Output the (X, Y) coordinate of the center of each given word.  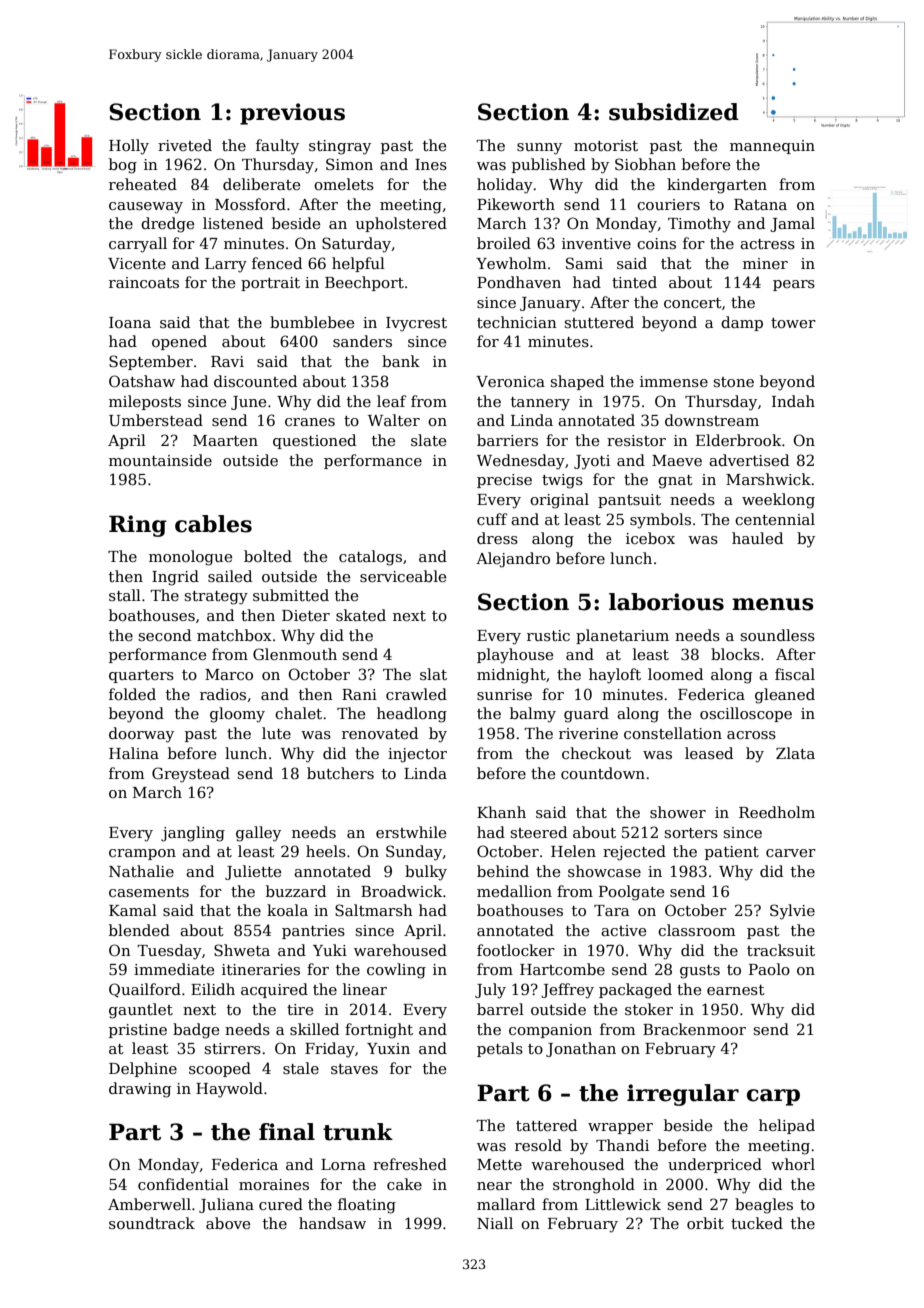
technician (517, 322)
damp (742, 323)
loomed (675, 674)
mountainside (160, 460)
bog (123, 166)
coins (656, 243)
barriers (507, 440)
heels (326, 851)
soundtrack (152, 1223)
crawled (416, 694)
